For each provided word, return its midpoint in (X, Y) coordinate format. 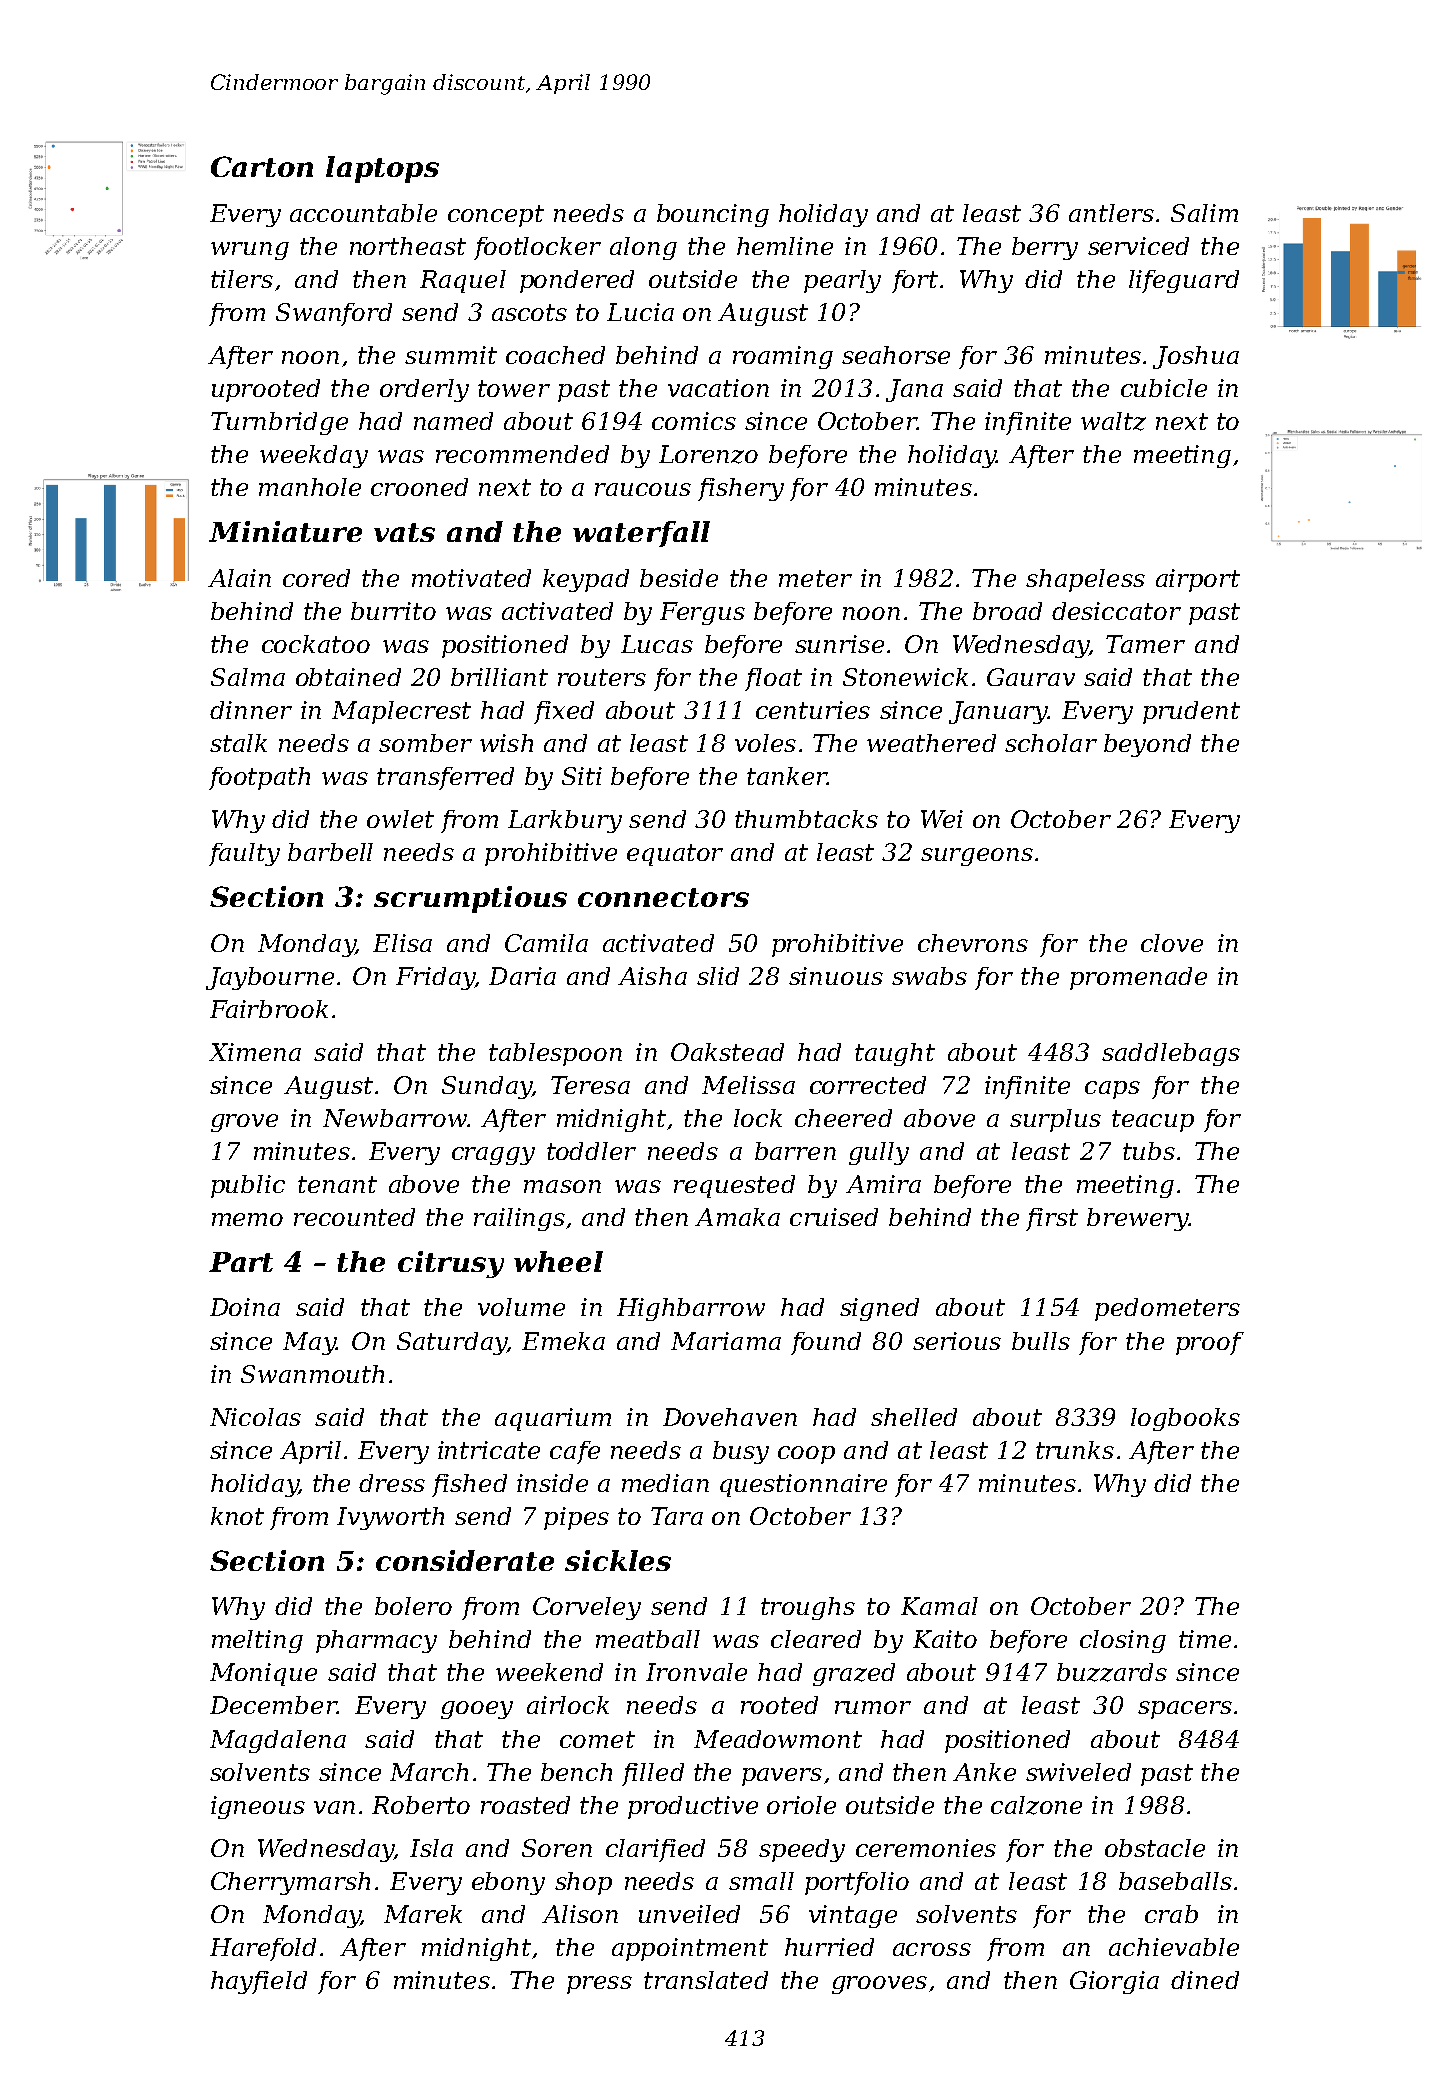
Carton (262, 166)
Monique (263, 1674)
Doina (245, 1307)
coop (806, 1455)
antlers (1111, 213)
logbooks (1185, 1419)
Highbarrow (691, 1309)
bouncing (713, 215)
